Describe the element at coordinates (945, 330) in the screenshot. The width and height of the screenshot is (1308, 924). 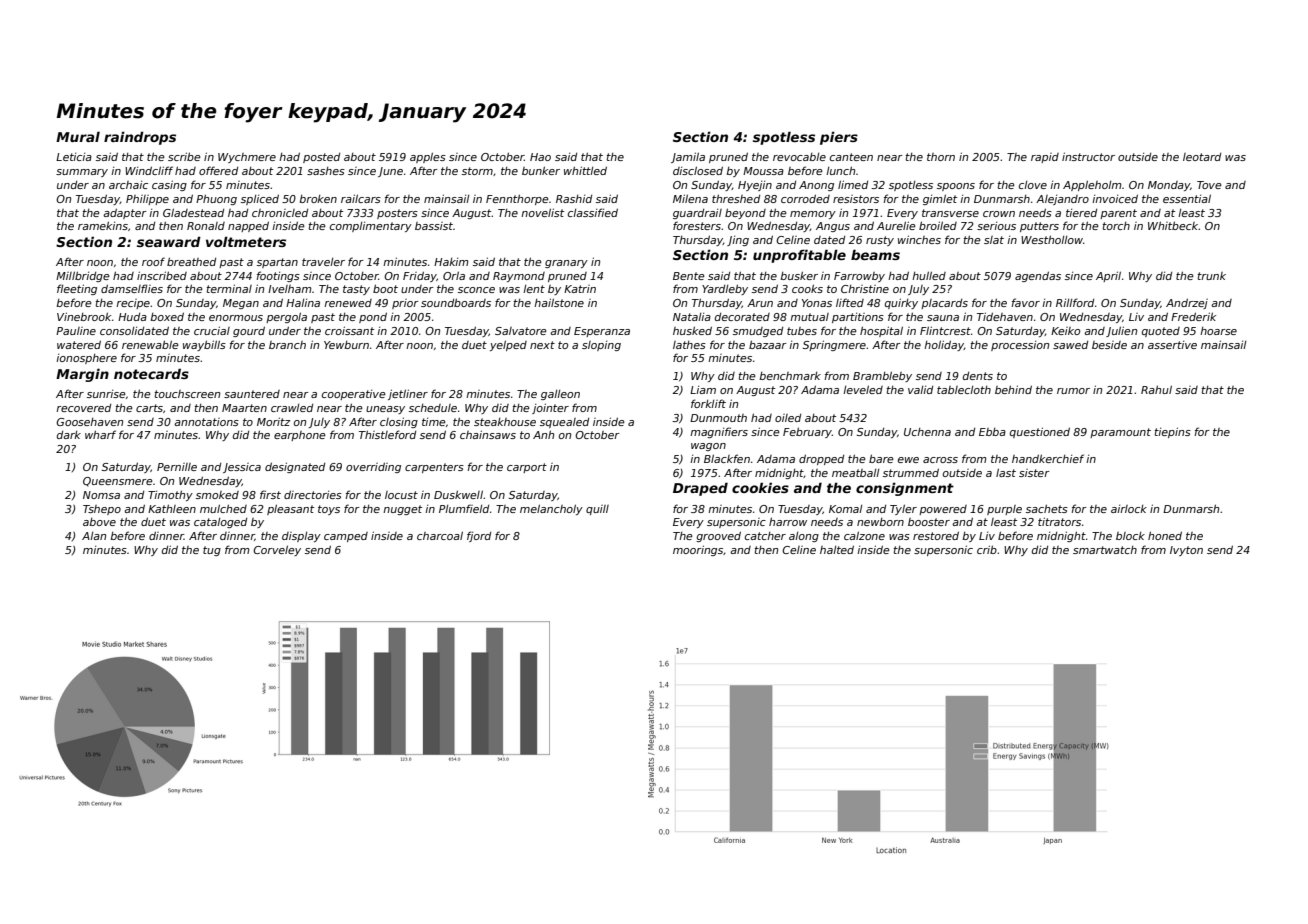
I see `Flintcrest` at that location.
